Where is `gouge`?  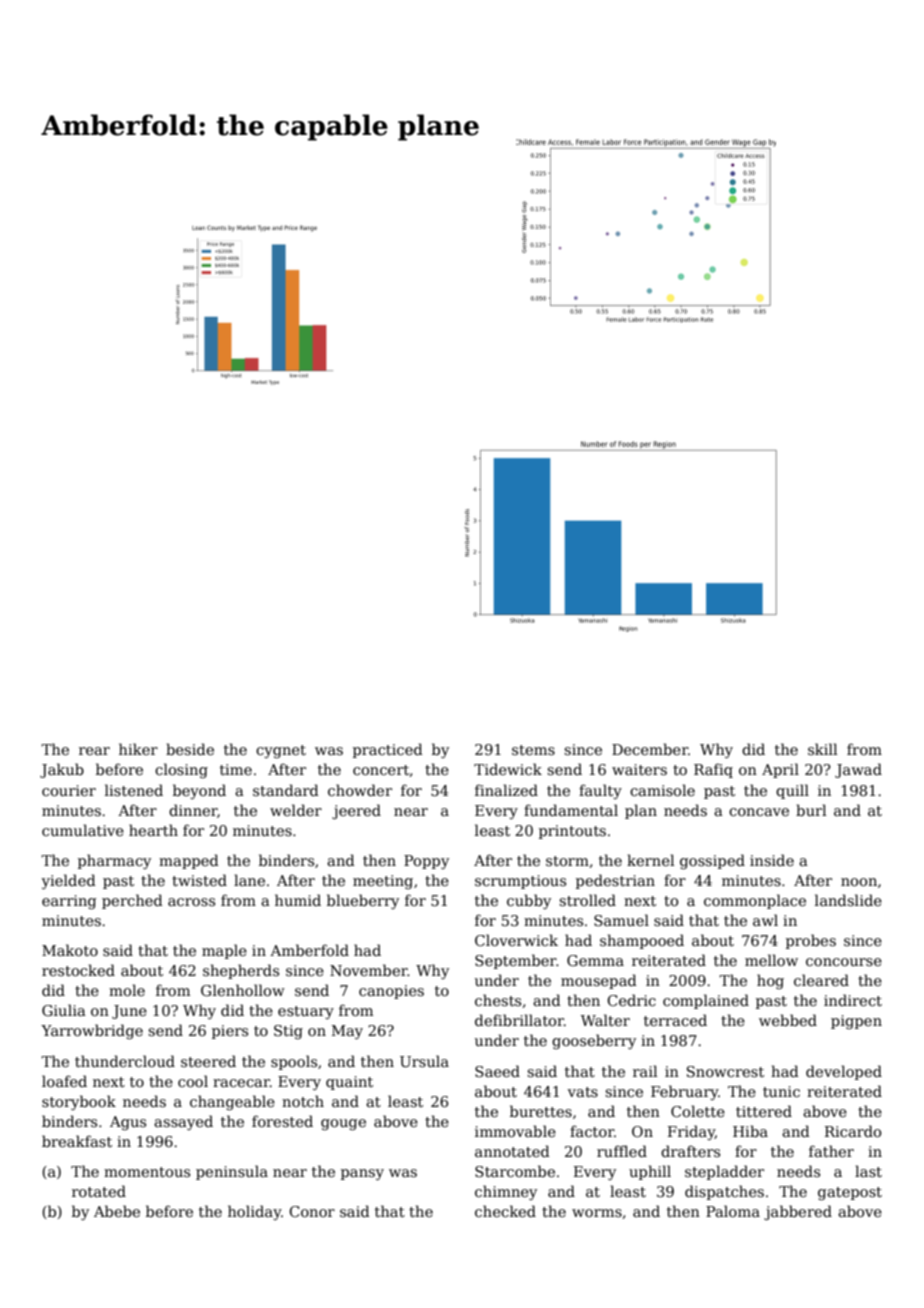 gouge is located at coordinates (343, 1124).
